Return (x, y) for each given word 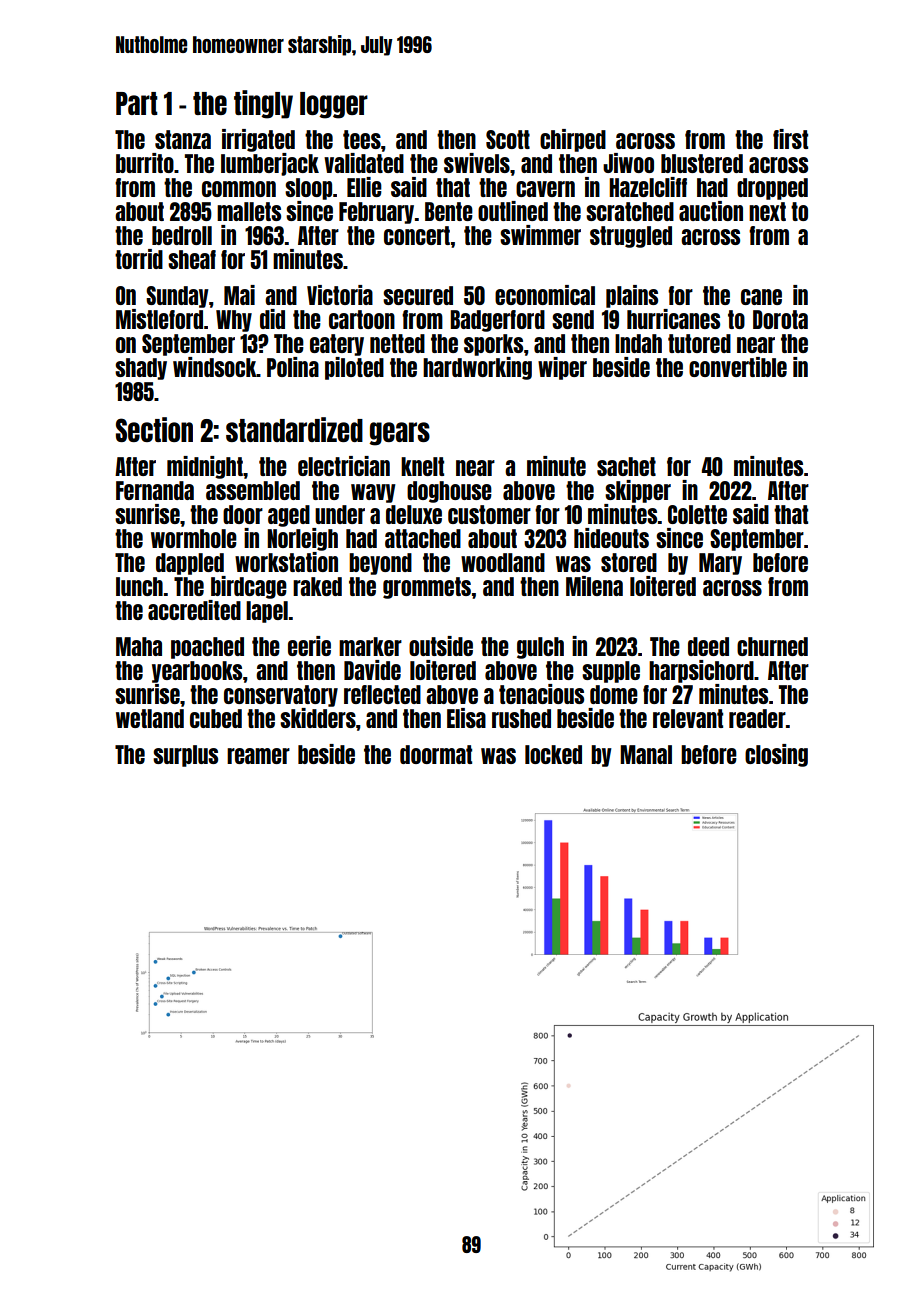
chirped (573, 140)
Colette (697, 514)
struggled (631, 237)
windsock (215, 367)
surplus (185, 756)
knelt (422, 466)
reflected (382, 694)
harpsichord (701, 671)
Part (137, 103)
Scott (508, 139)
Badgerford (497, 321)
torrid (139, 259)
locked (553, 754)
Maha (139, 646)
